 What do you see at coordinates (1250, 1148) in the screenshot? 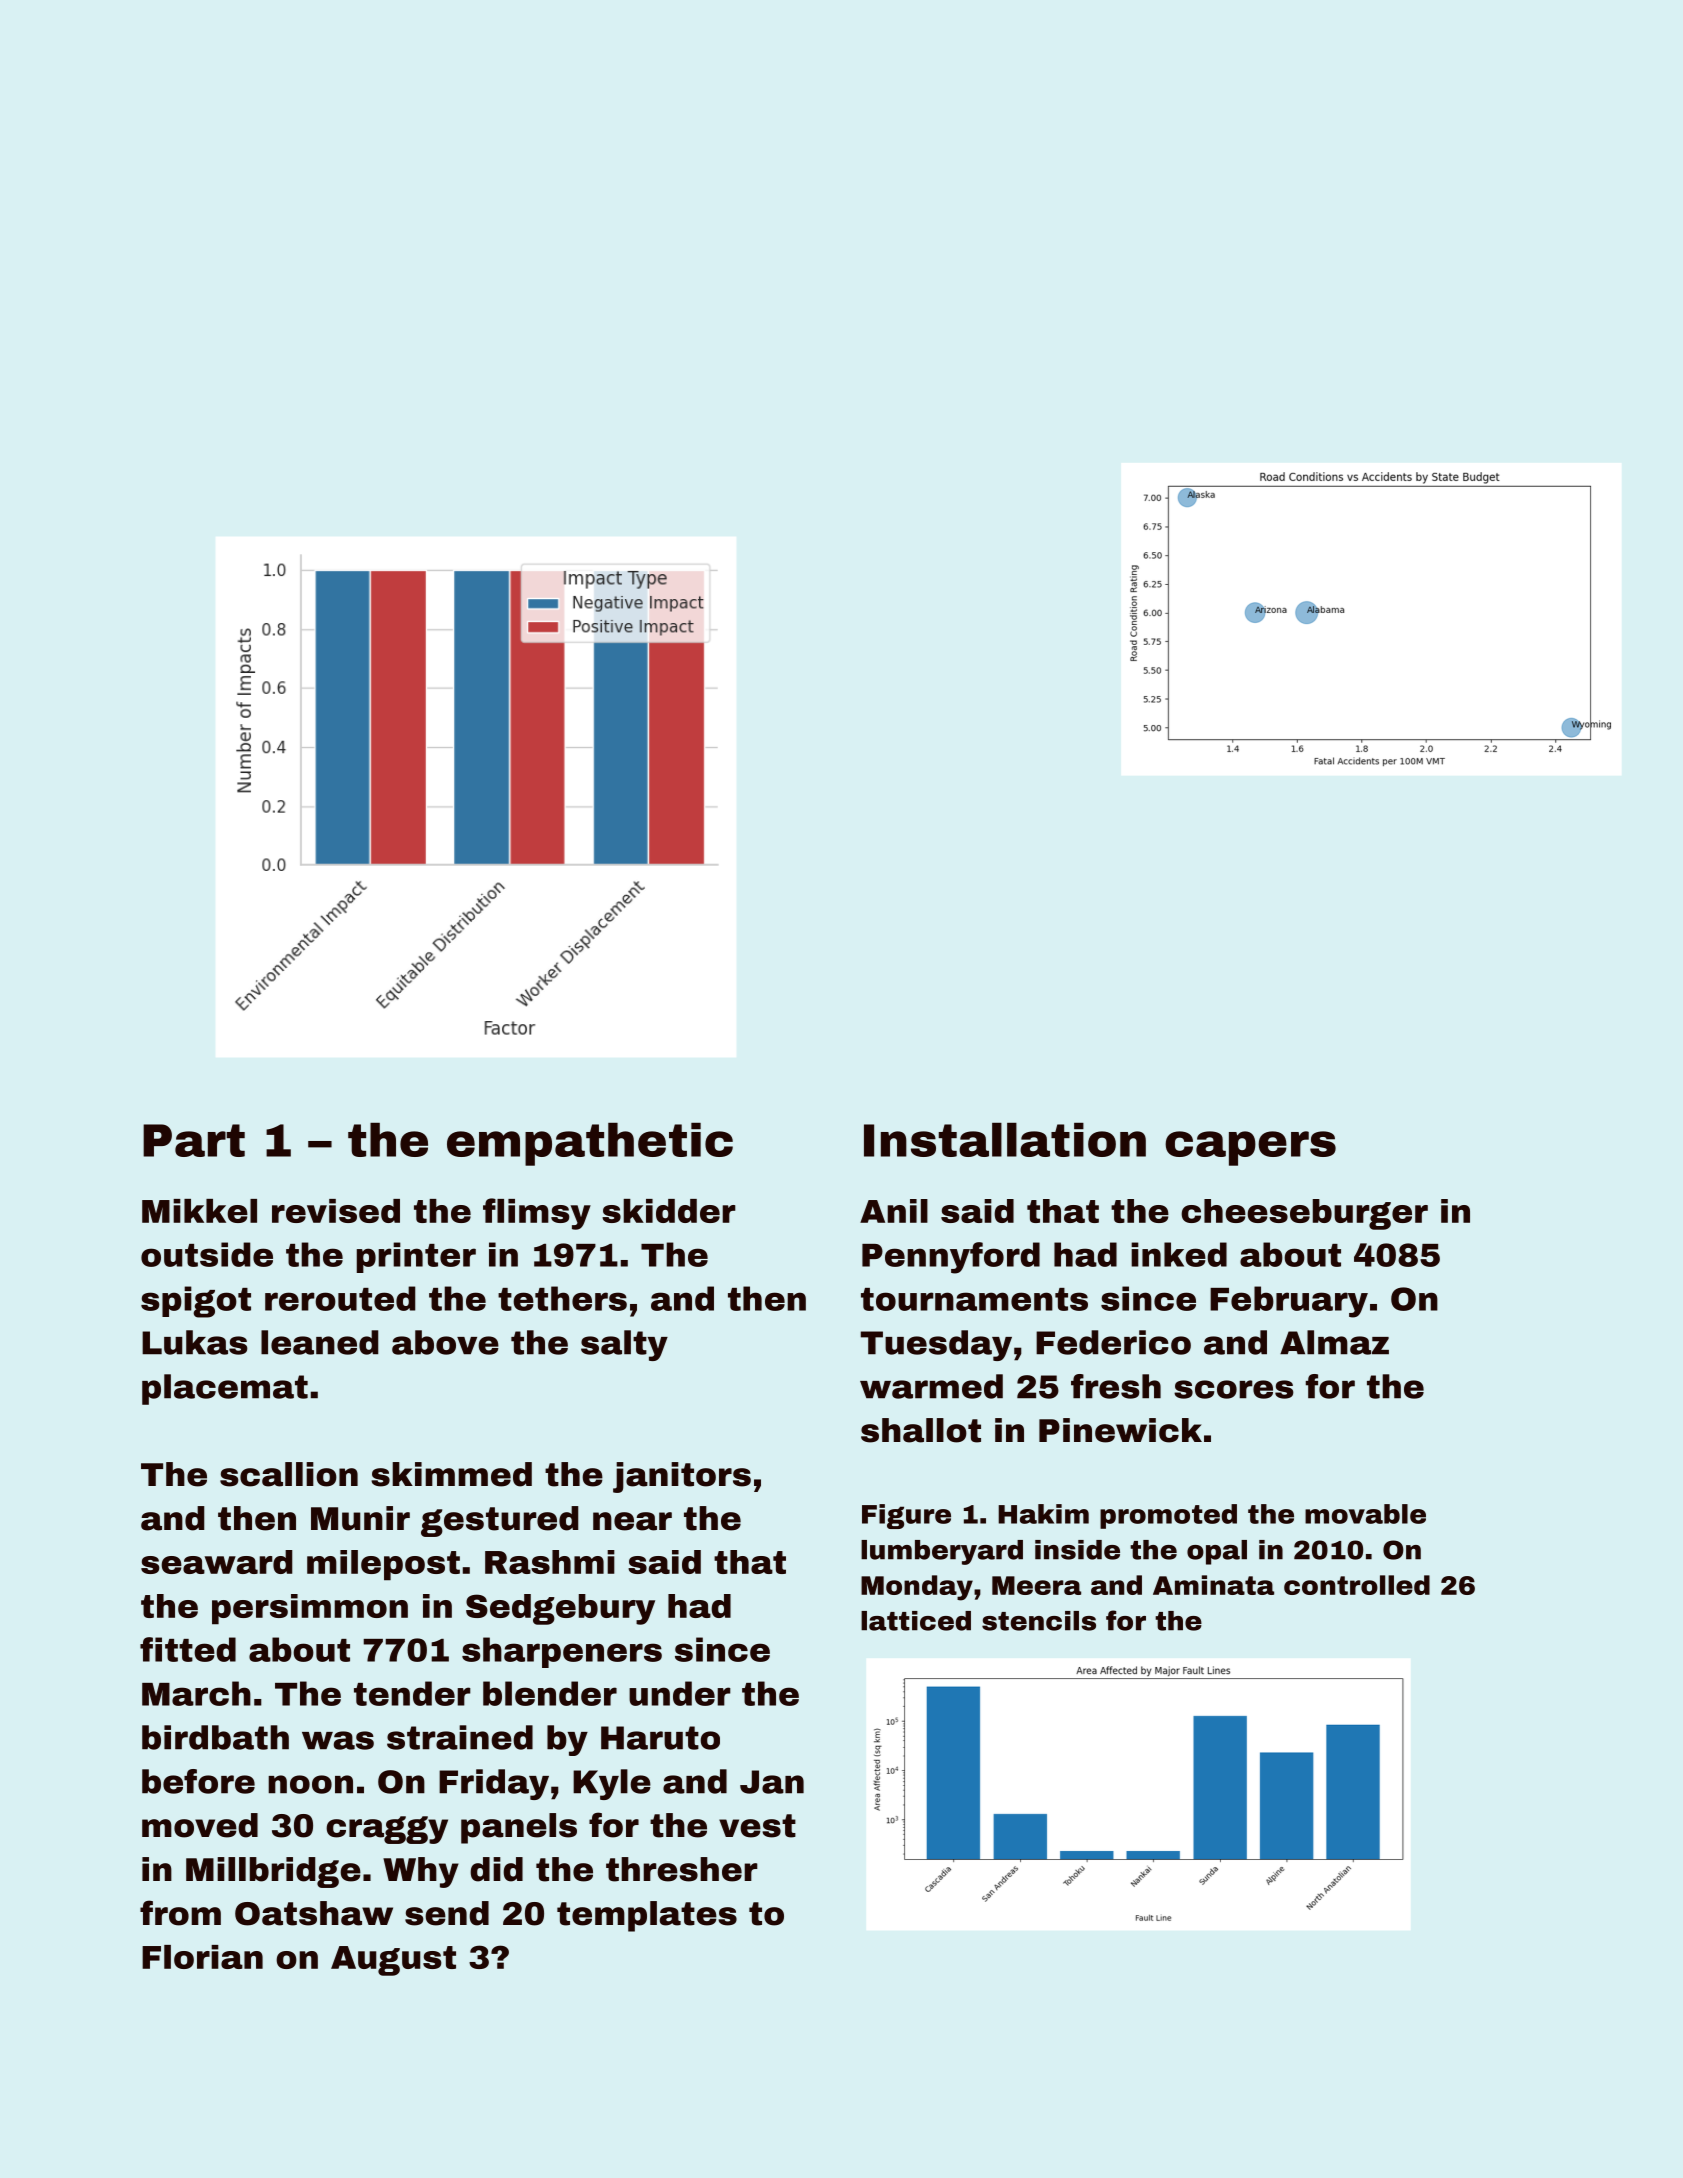
I see `capers` at bounding box center [1250, 1148].
